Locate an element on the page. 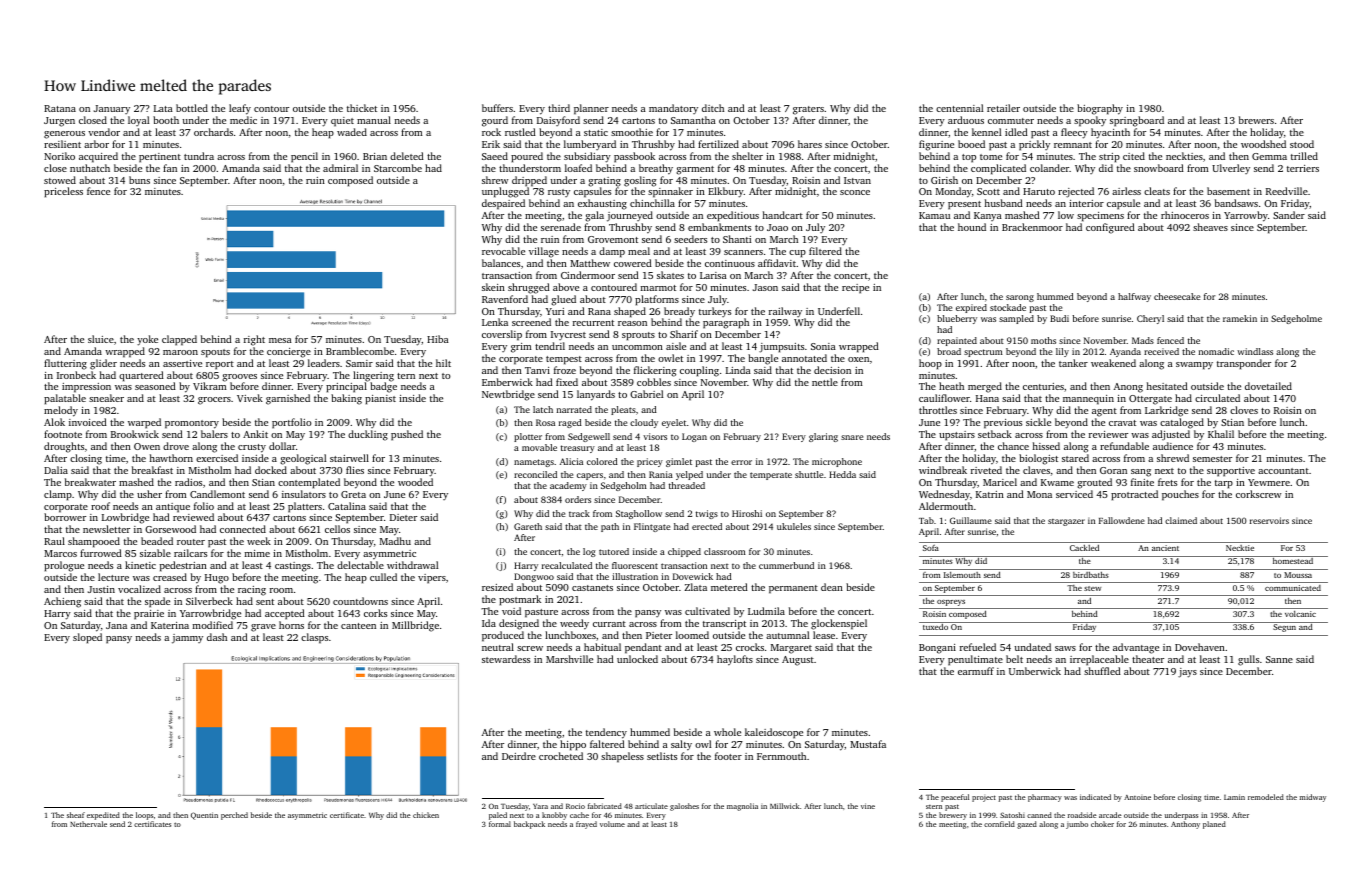 The image size is (1372, 887). cloudy is located at coordinates (644, 423).
